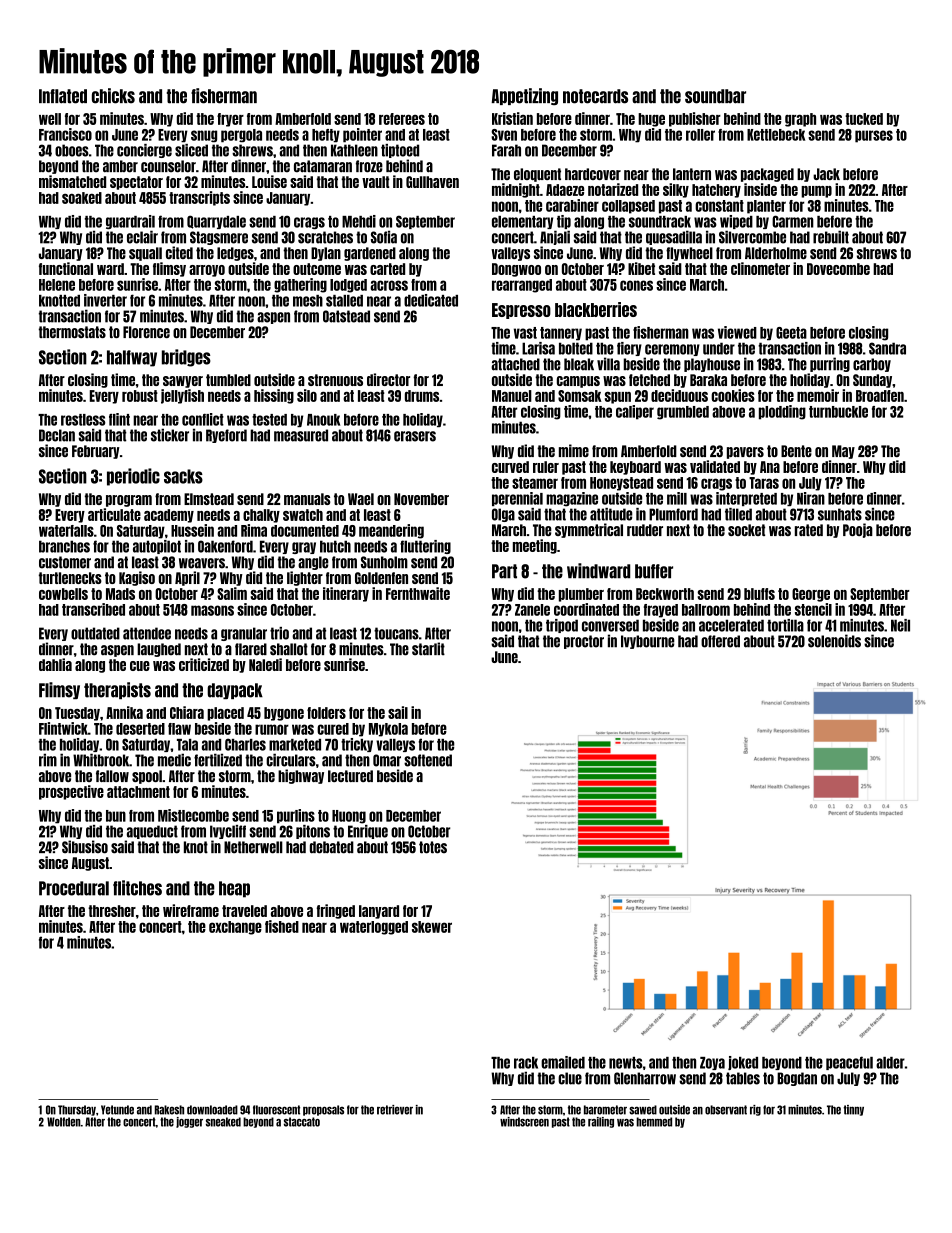 The image size is (952, 1233). Describe the element at coordinates (302, 1122) in the screenshot. I see `staccato` at that location.
